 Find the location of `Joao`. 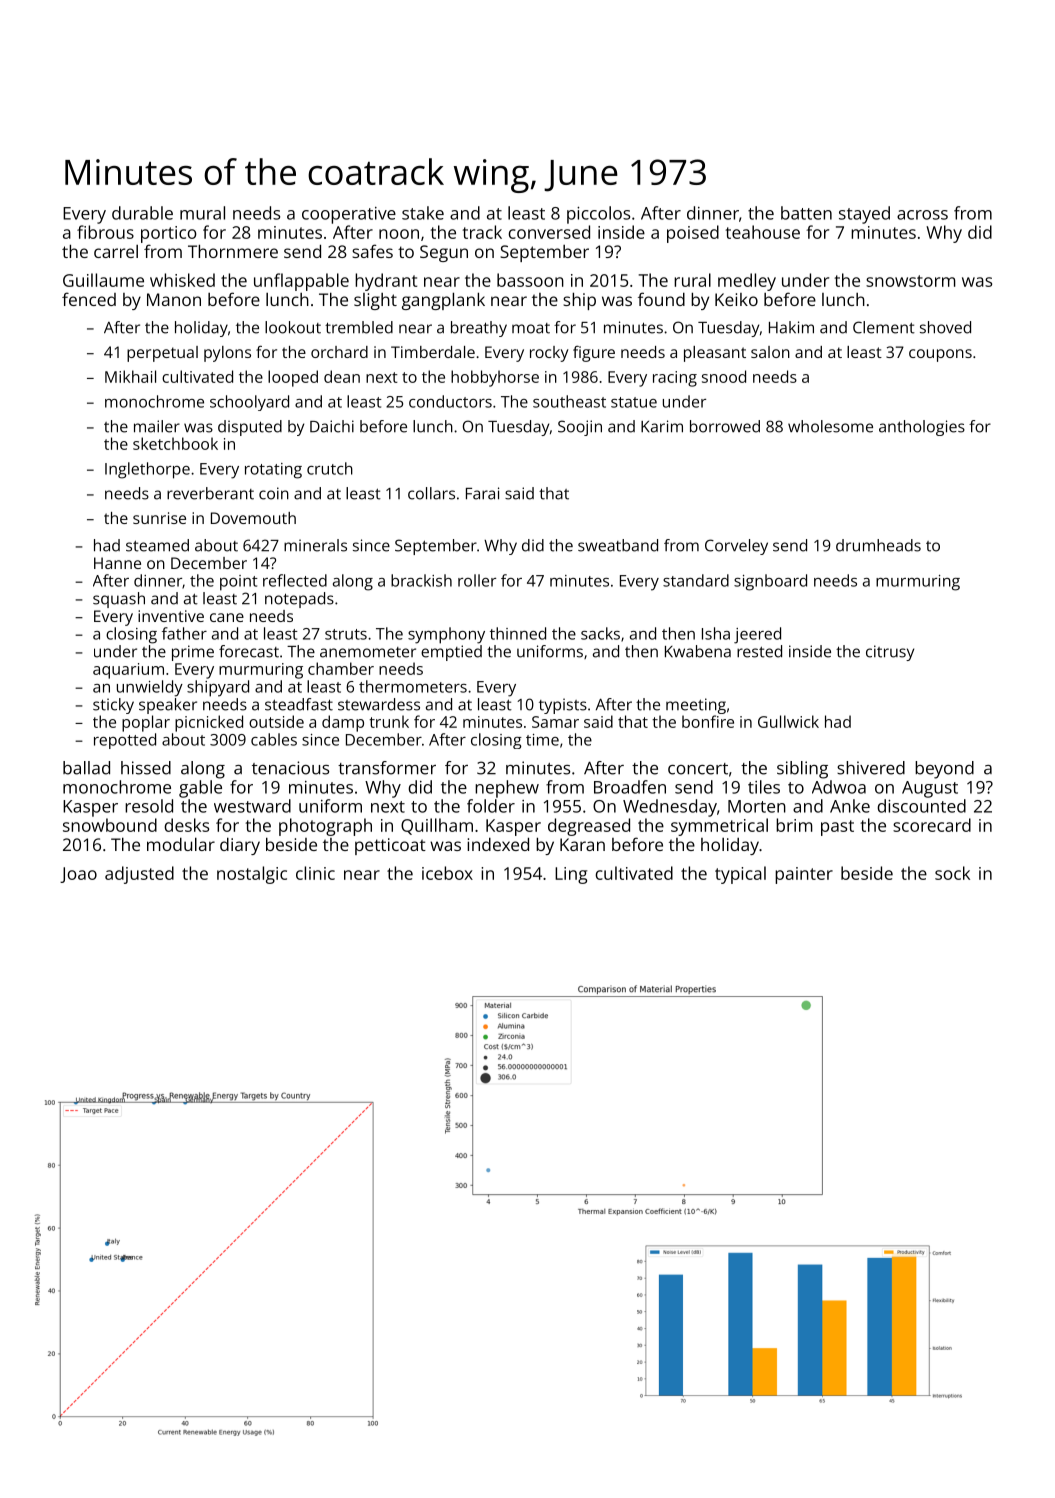

Joao is located at coordinates (78, 875).
